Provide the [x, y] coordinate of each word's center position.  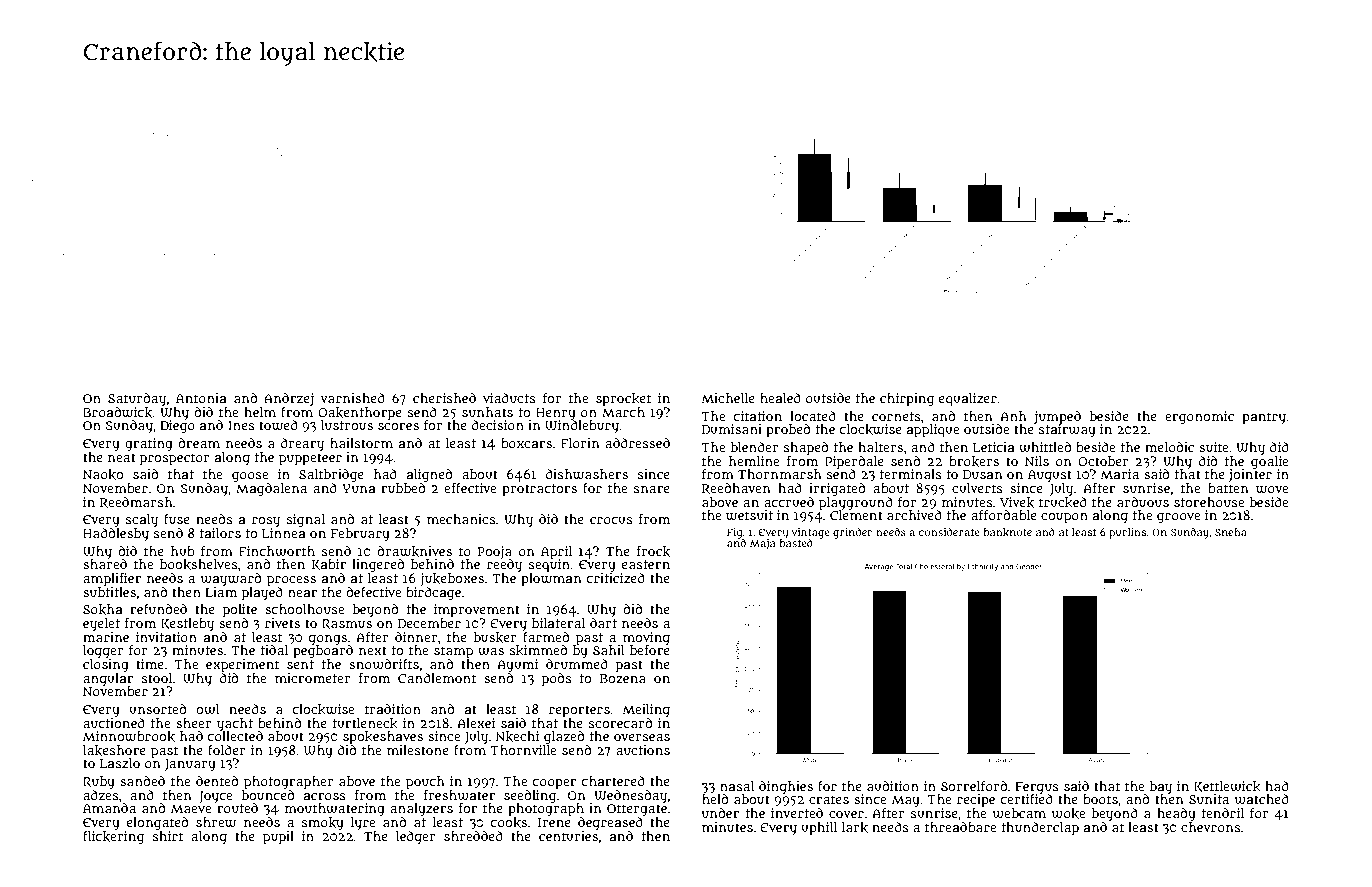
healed [780, 398]
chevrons [1211, 827]
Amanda [109, 808]
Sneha [1231, 532]
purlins [1128, 533]
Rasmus [347, 624]
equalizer [968, 400]
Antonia [201, 398]
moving [646, 638]
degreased [610, 823]
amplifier [112, 579]
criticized [615, 578]
